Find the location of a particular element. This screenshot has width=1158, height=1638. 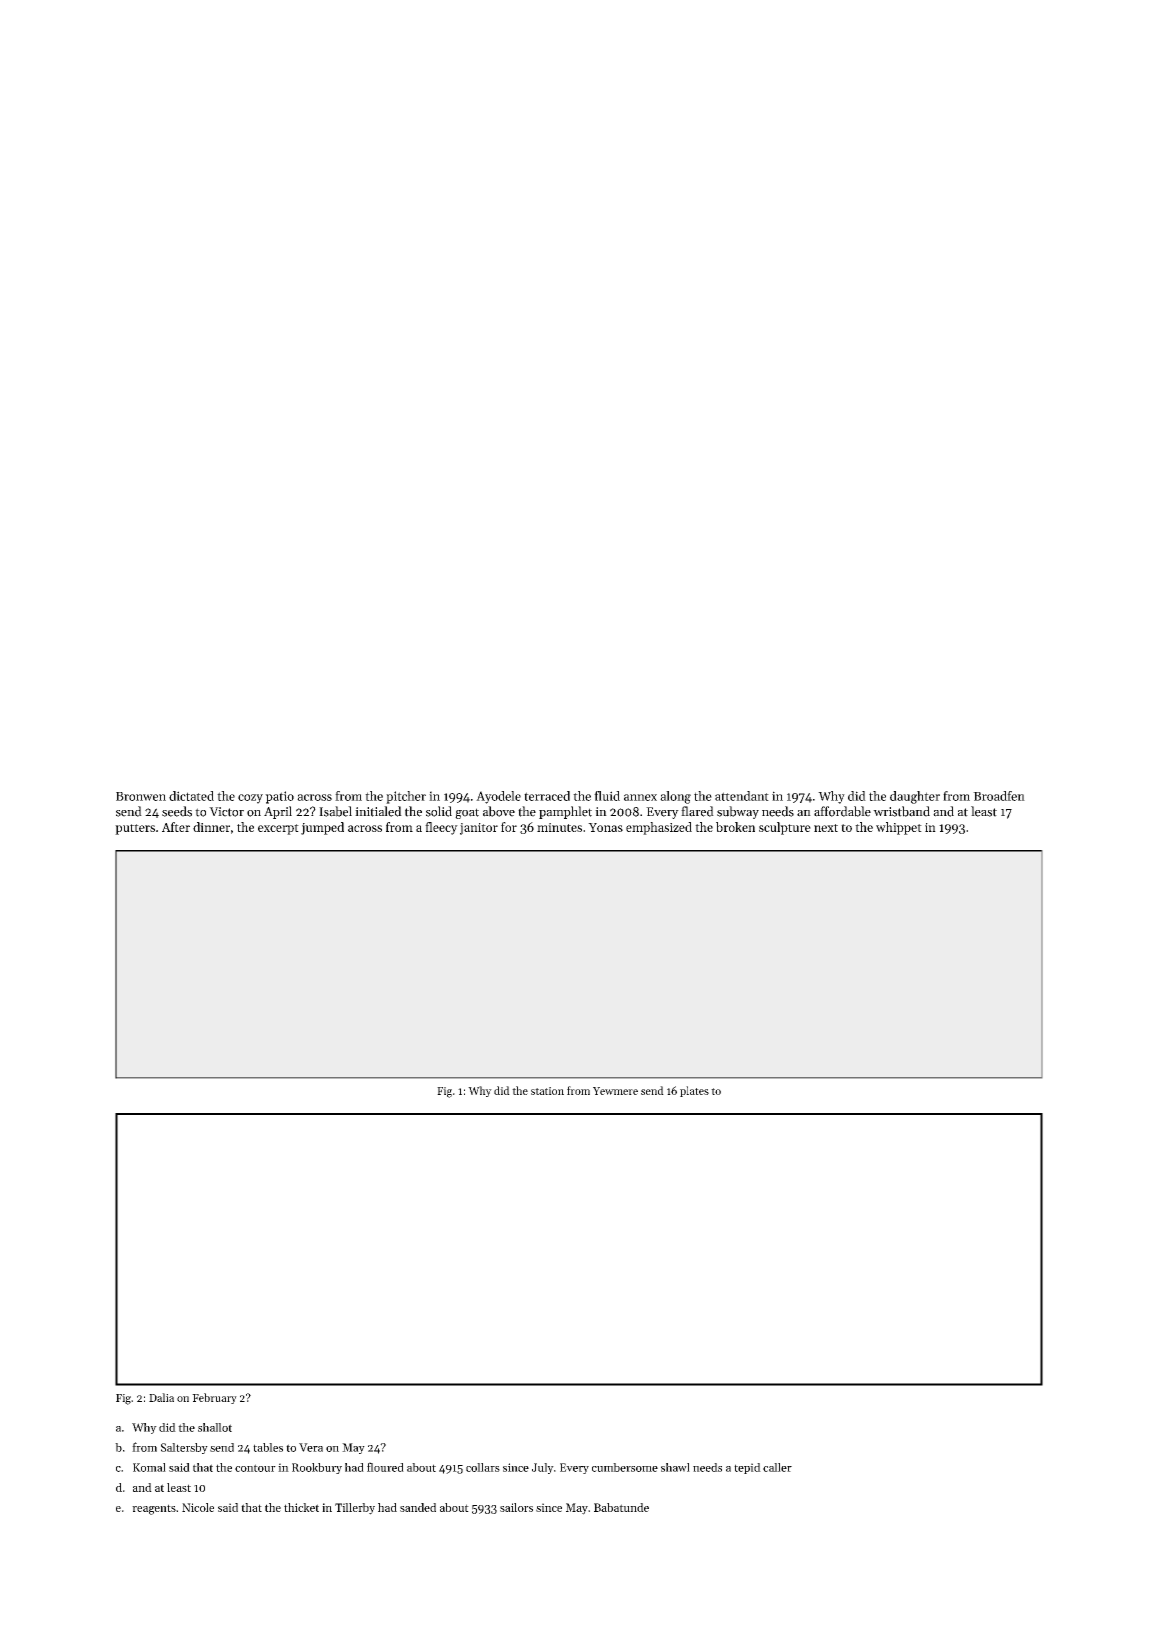

solid is located at coordinates (439, 811).
